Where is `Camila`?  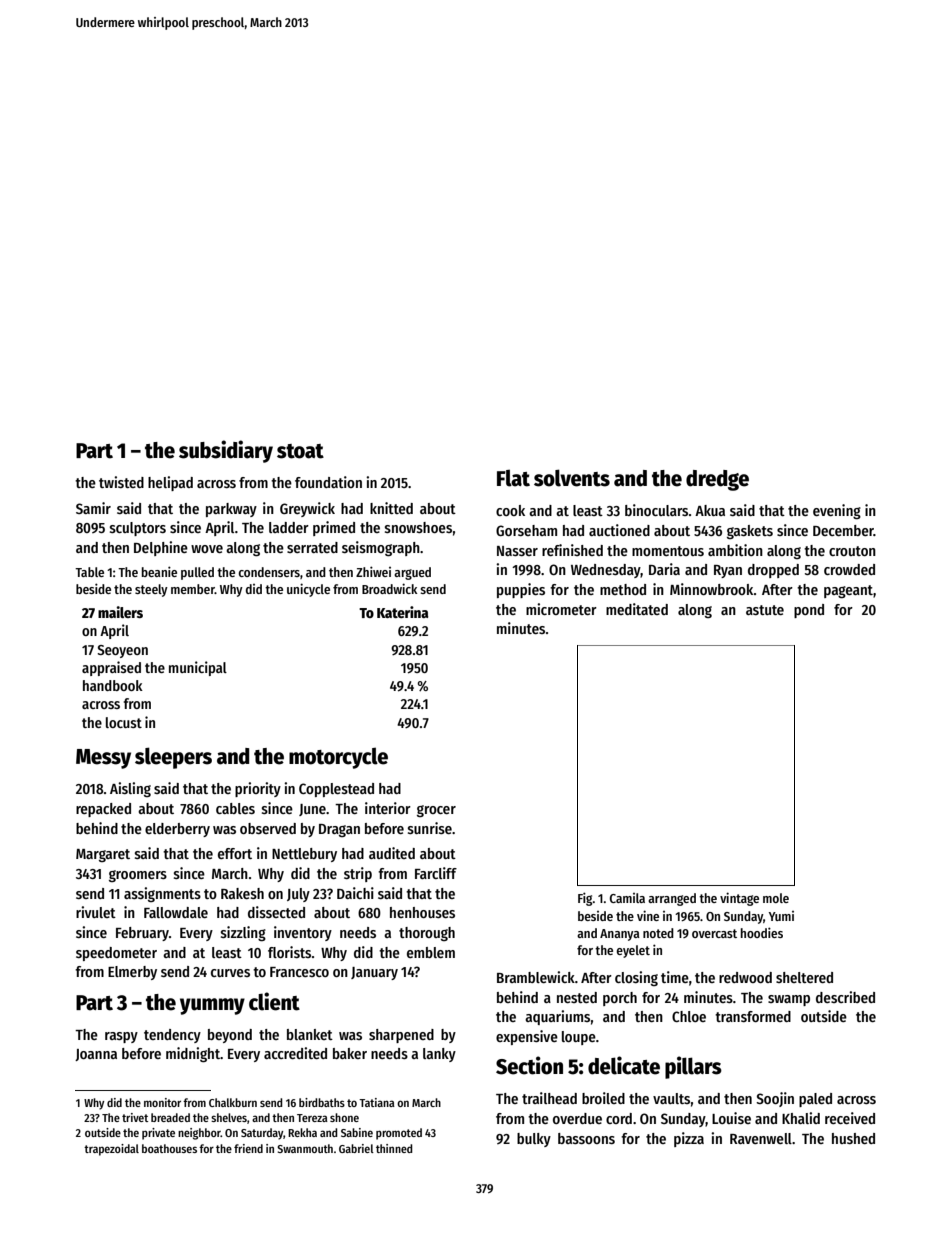
Camila is located at coordinates (627, 898).
